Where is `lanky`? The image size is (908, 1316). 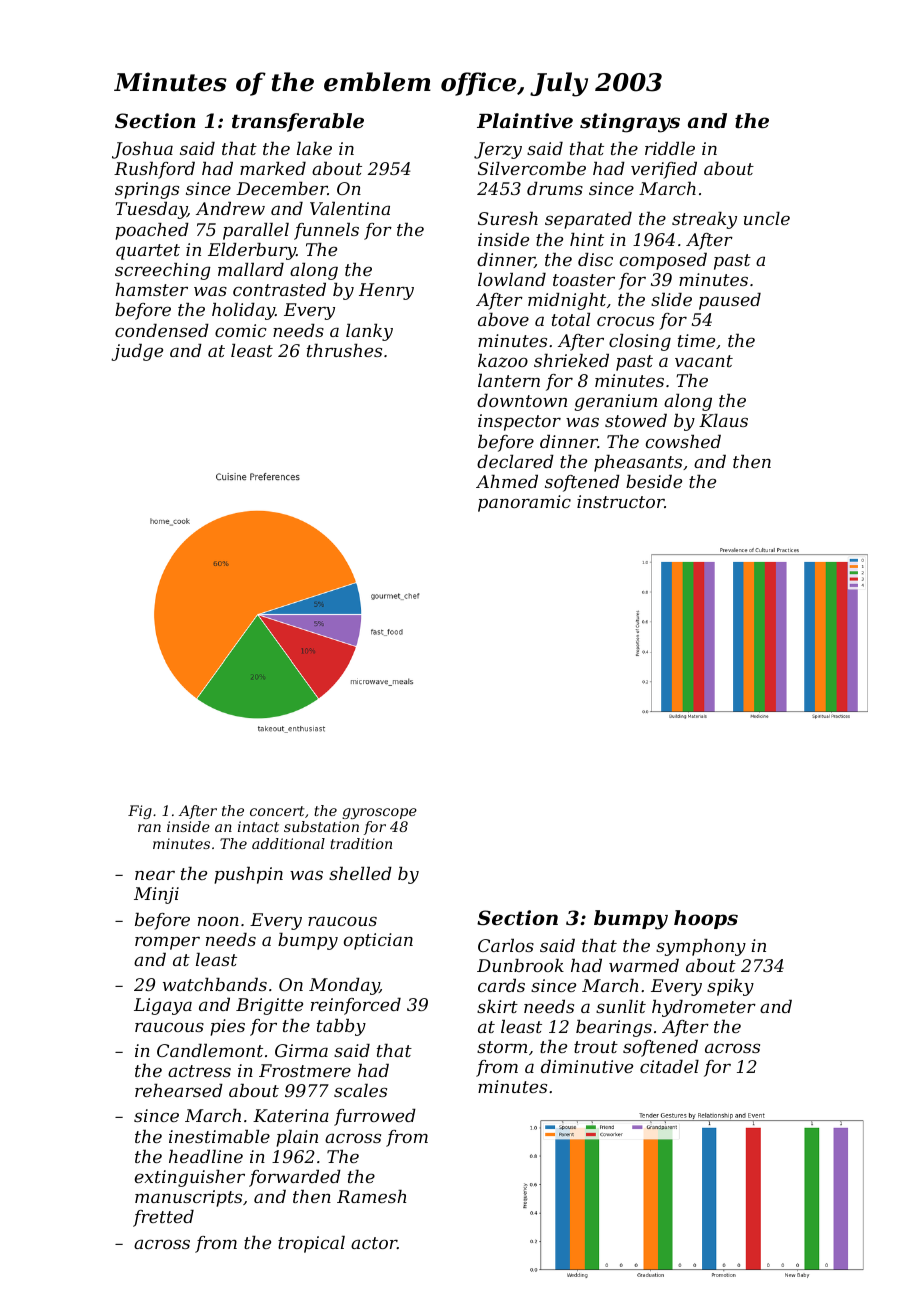 lanky is located at coordinates (369, 332).
